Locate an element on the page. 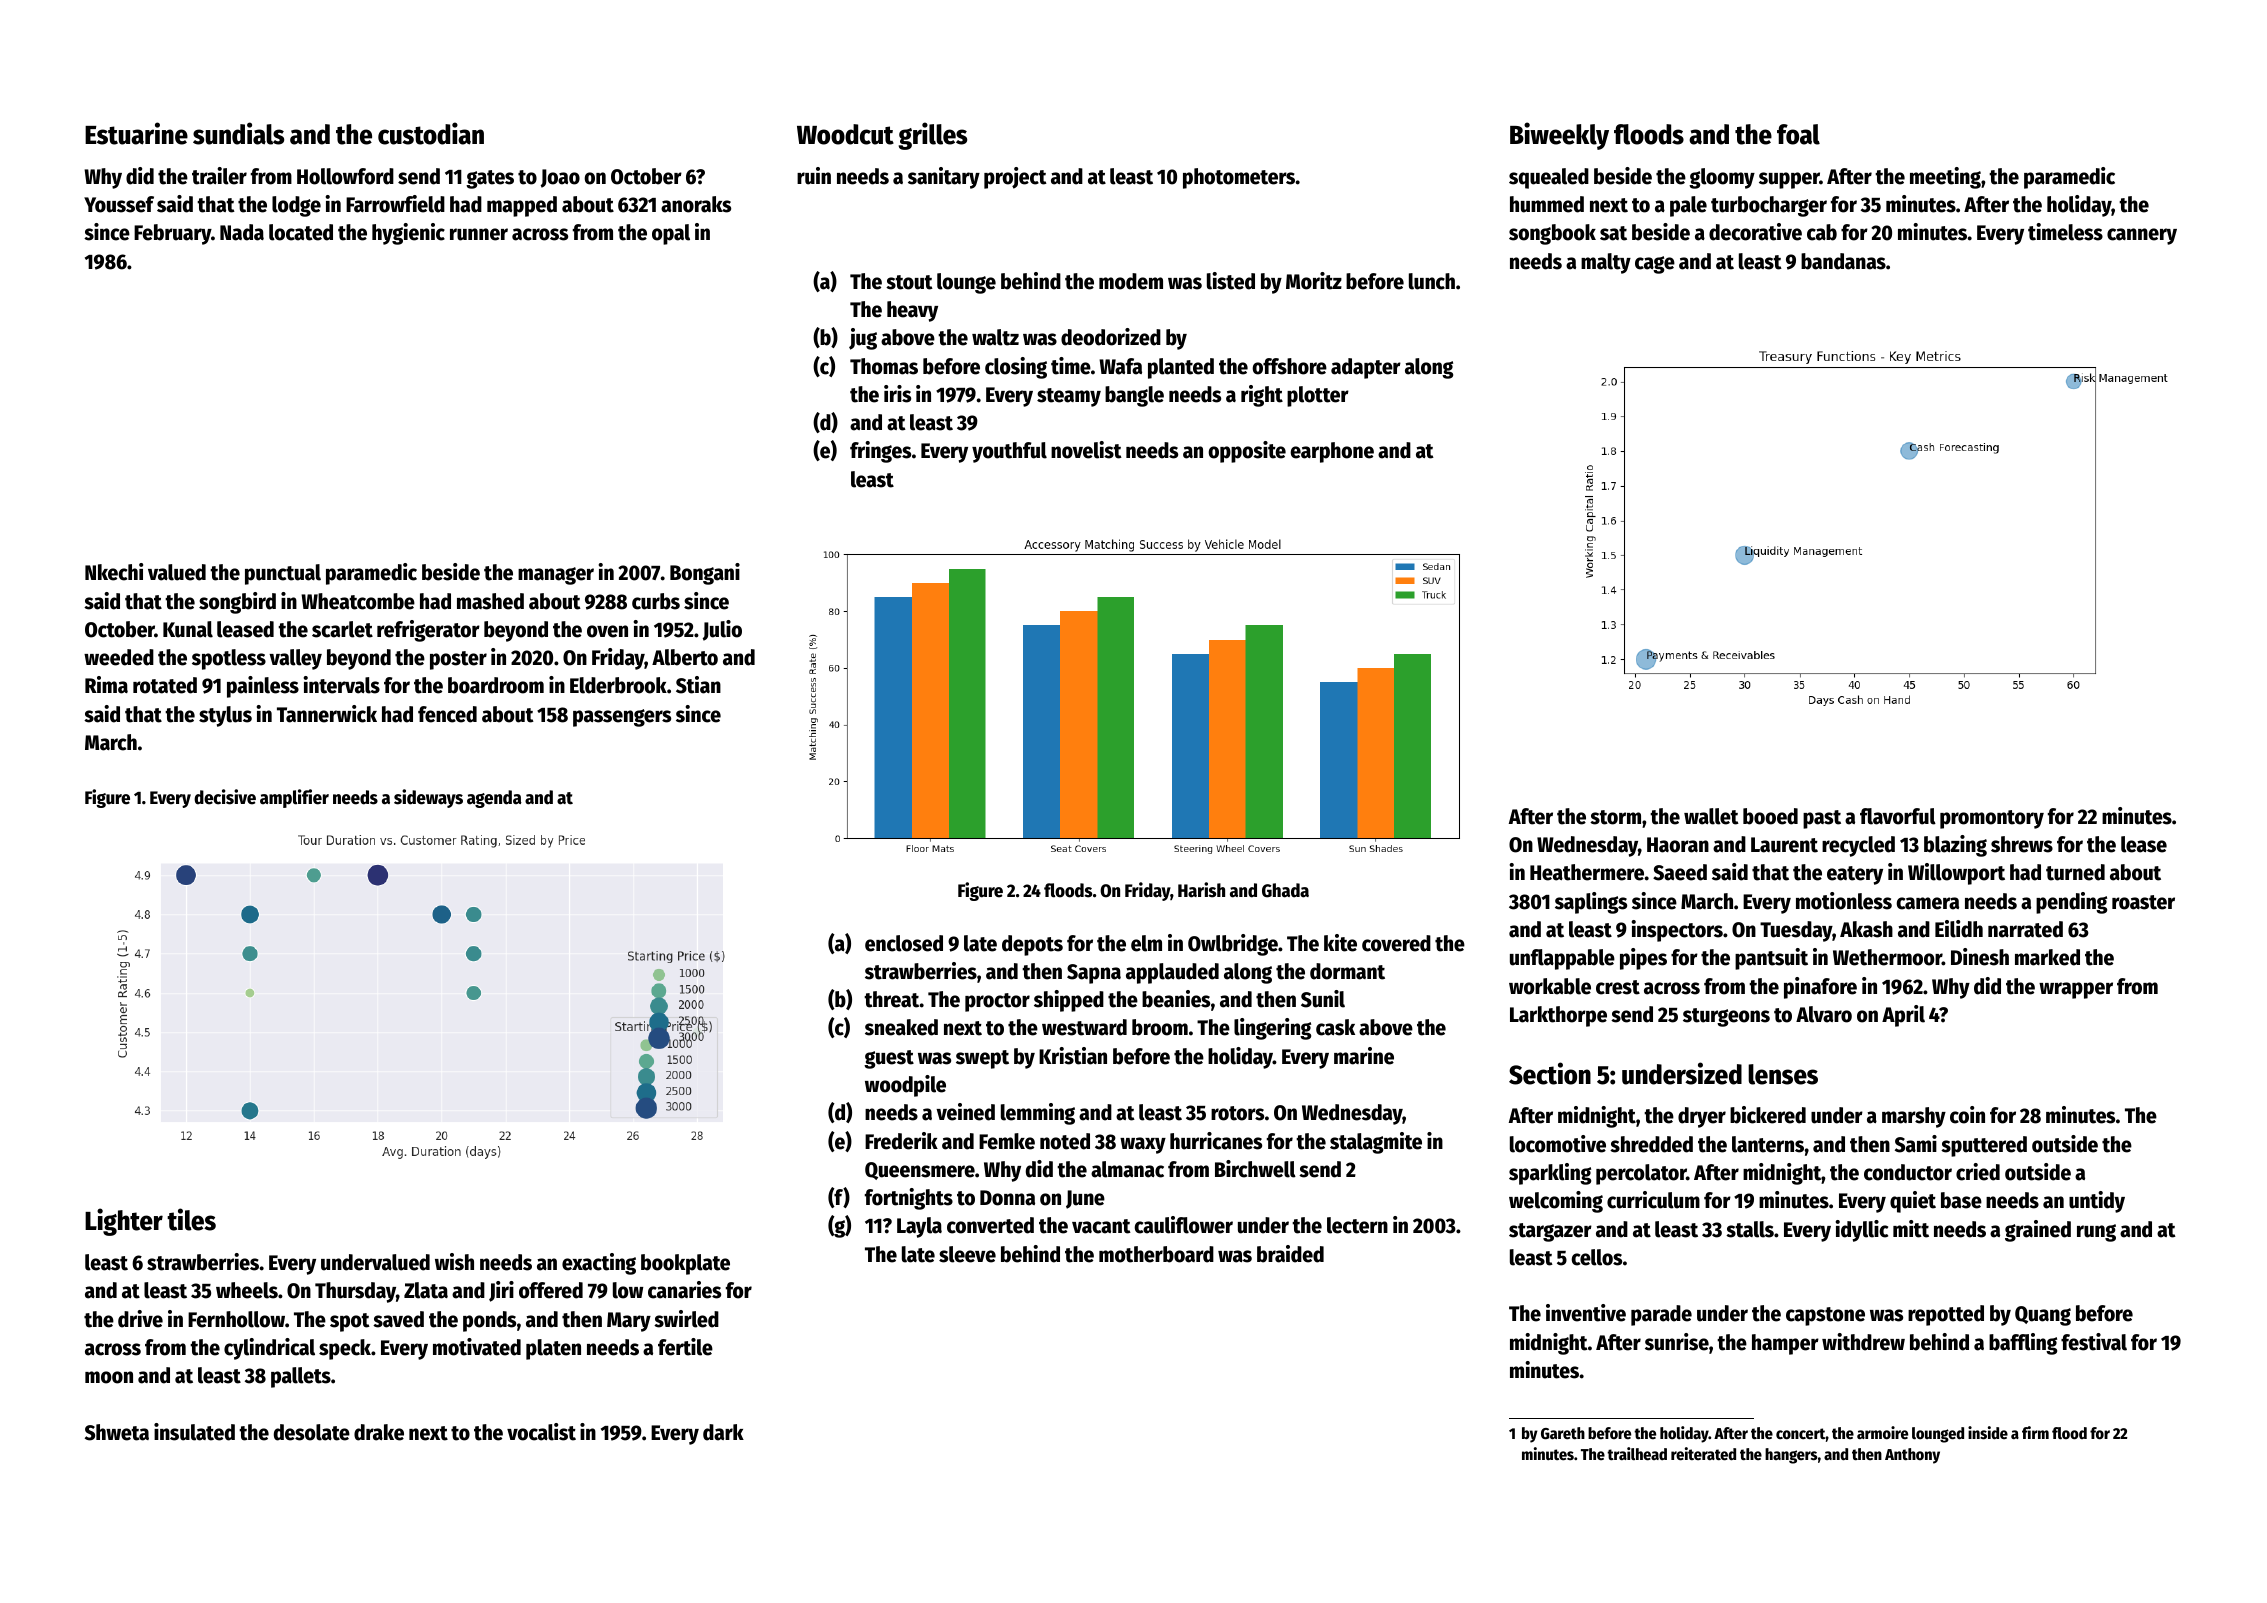 The image size is (2267, 1603). threat is located at coordinates (892, 999).
